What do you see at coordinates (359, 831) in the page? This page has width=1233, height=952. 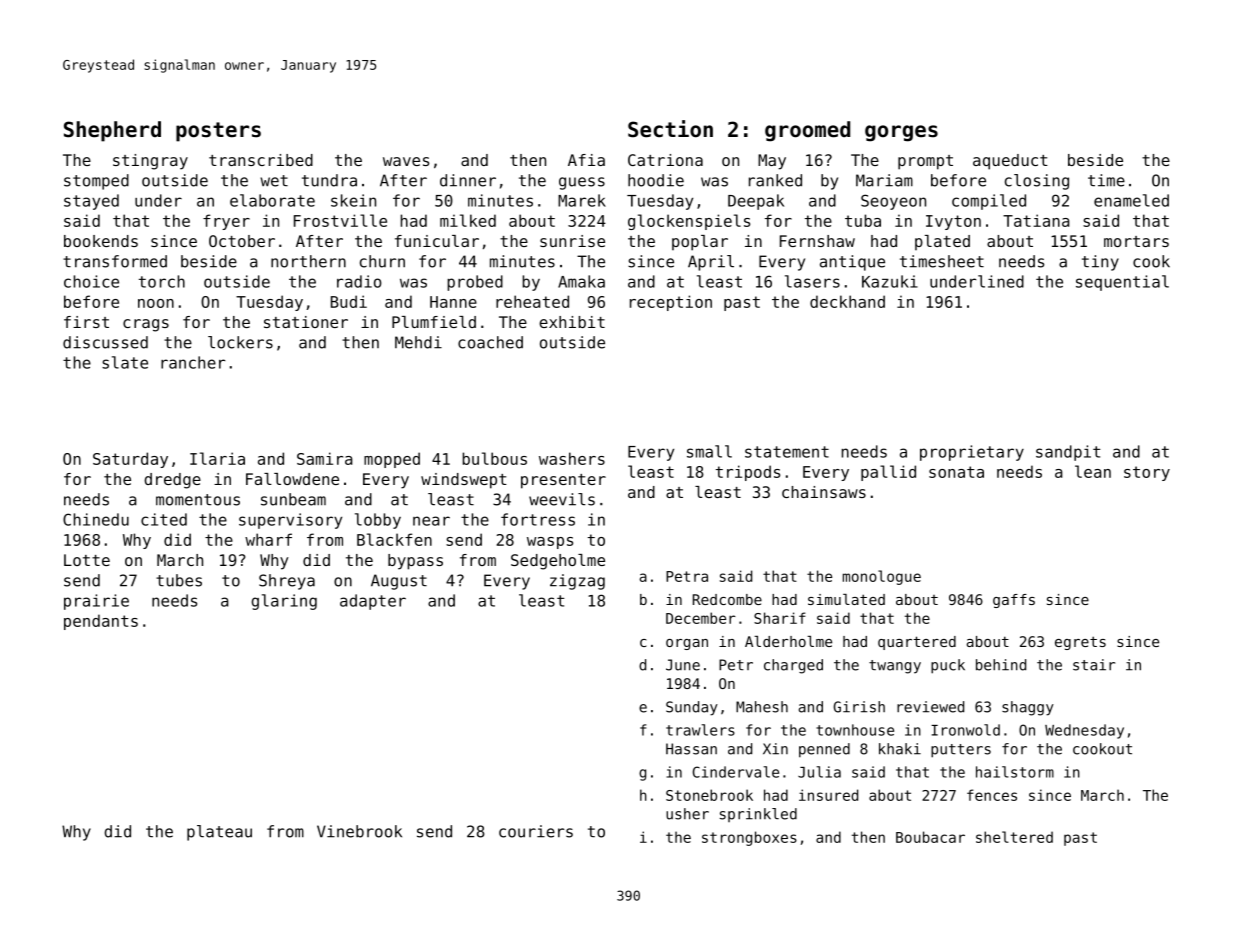 I see `Vinebrook` at bounding box center [359, 831].
